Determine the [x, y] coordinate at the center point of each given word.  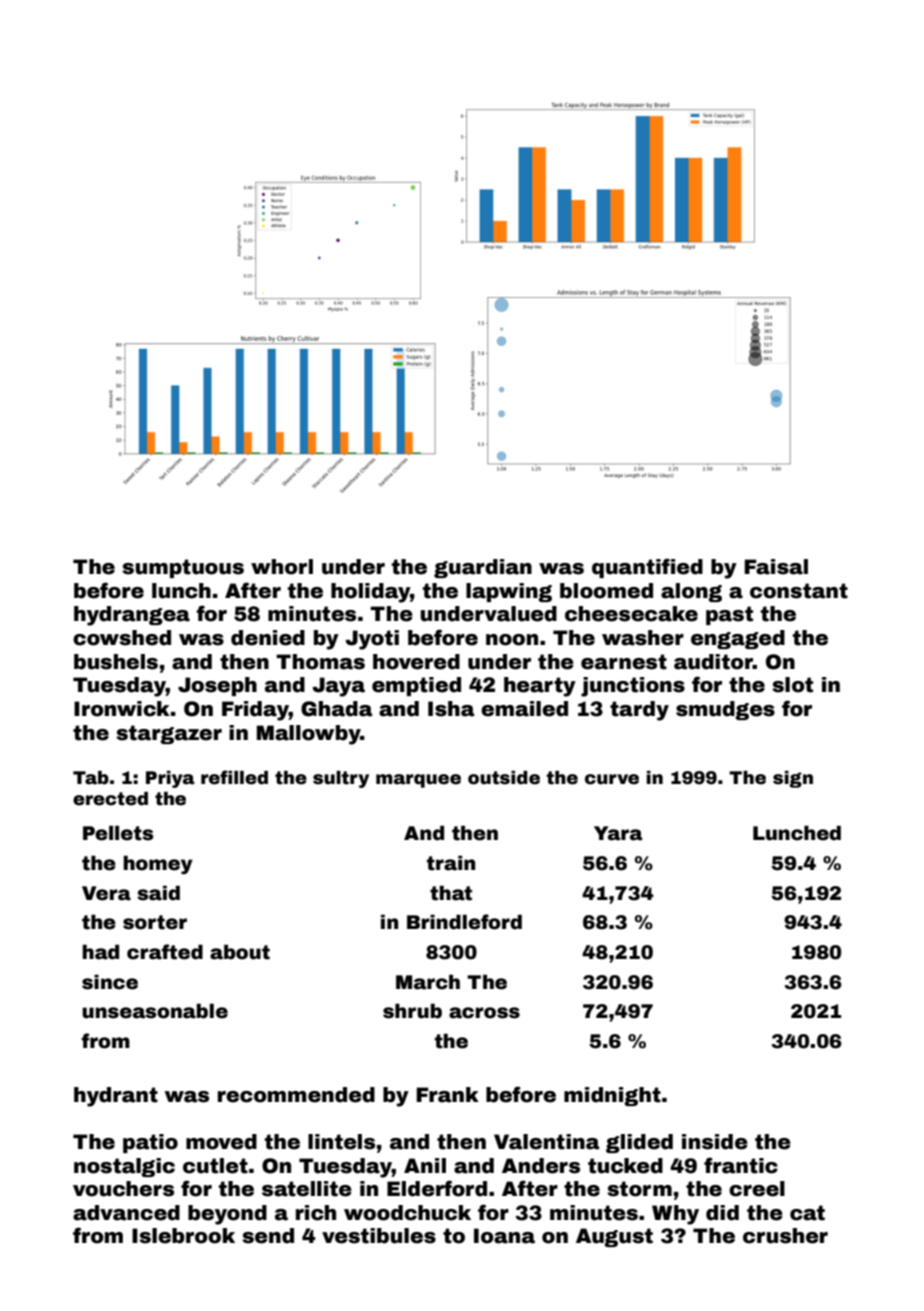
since [110, 982]
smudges [725, 710]
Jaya [338, 687]
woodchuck [407, 1213]
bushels [116, 662]
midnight [612, 1096]
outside [504, 778]
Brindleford [464, 922]
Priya [170, 779]
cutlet [215, 1166]
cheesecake [631, 614]
